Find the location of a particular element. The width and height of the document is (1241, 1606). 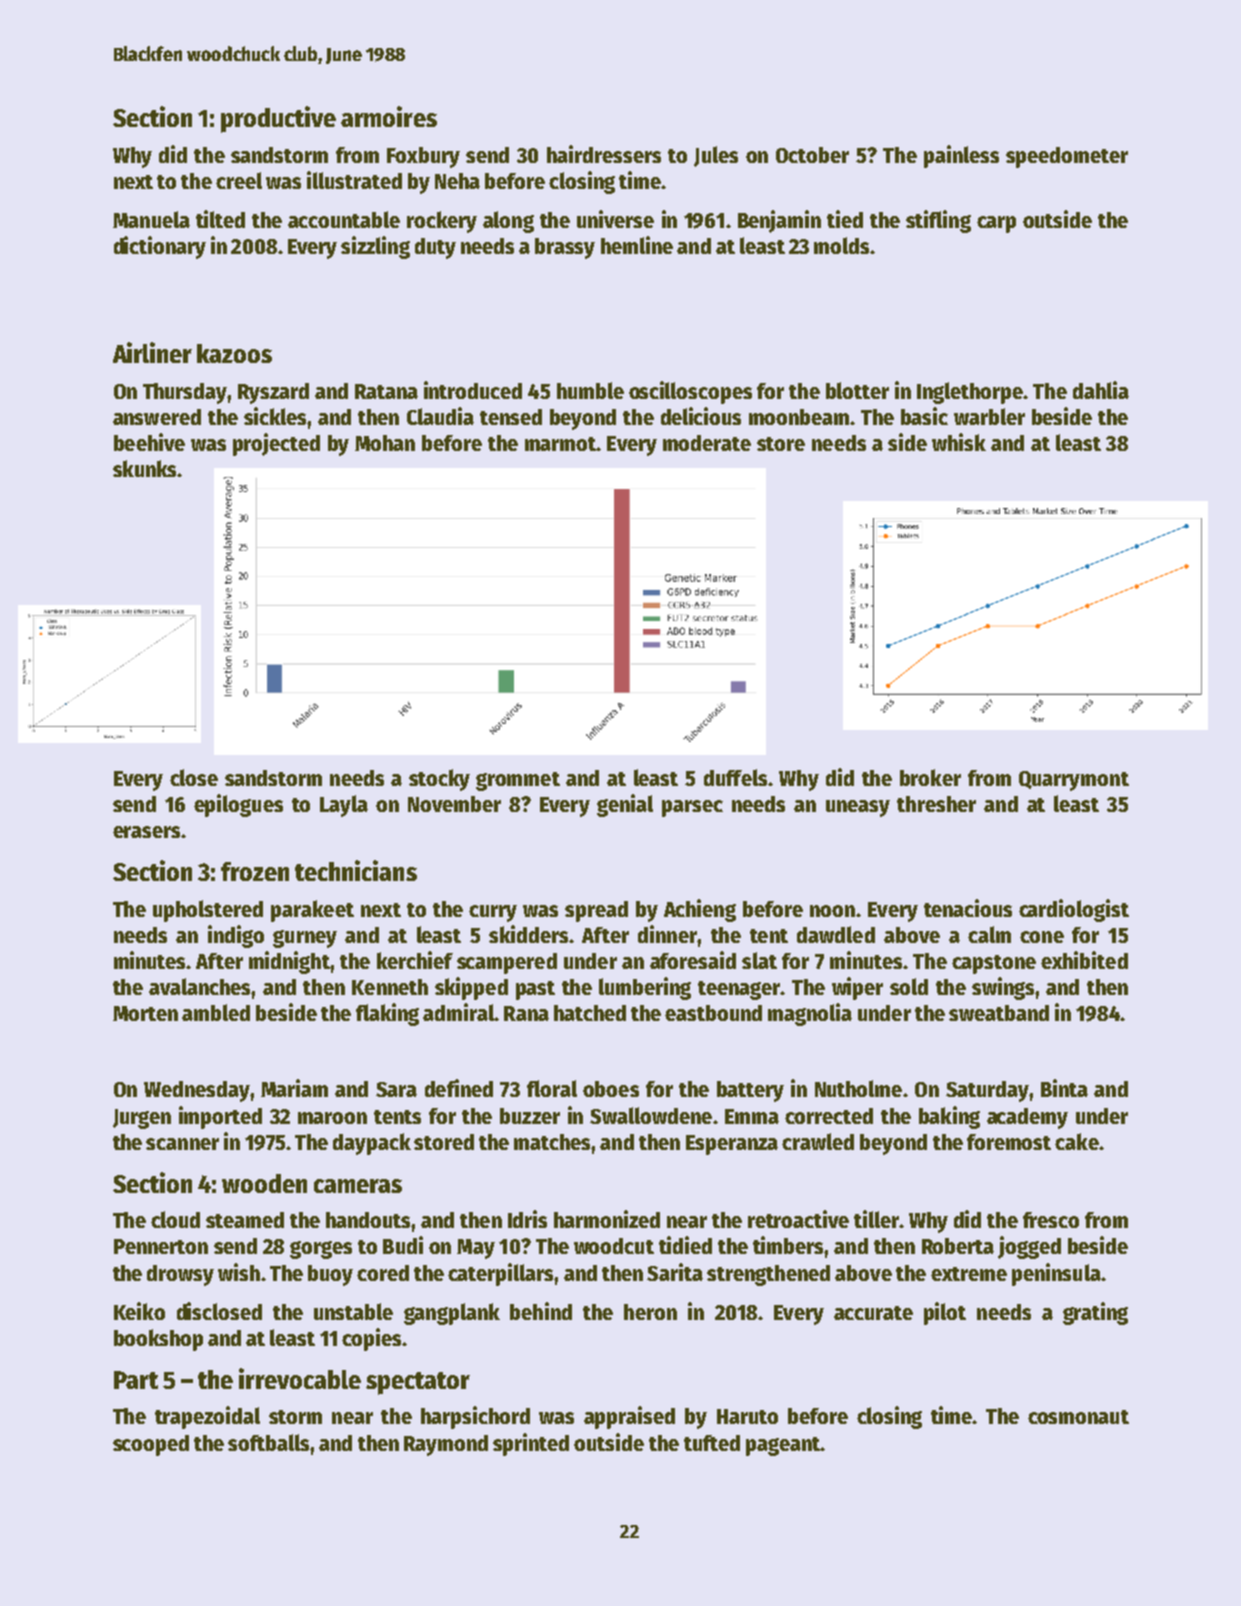

Keiko is located at coordinates (139, 1311).
